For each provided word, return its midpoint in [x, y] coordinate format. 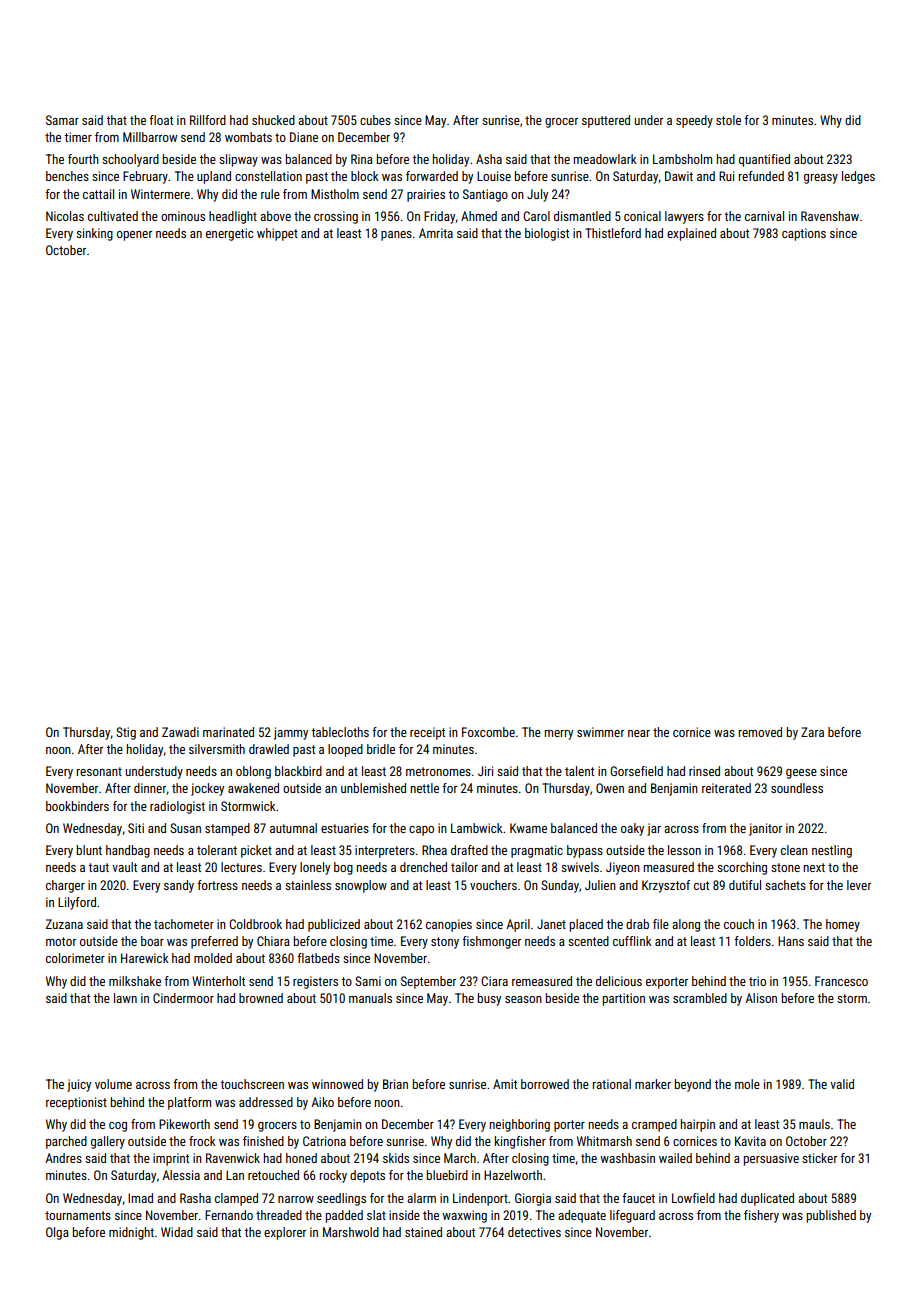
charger [65, 886]
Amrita [436, 233]
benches [67, 176]
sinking [94, 234]
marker [653, 1084]
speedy [694, 121]
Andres [63, 1158]
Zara [812, 732]
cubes [375, 120]
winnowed [337, 1084]
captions [804, 234]
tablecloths [340, 732]
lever [859, 885]
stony [445, 943]
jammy [291, 733]
